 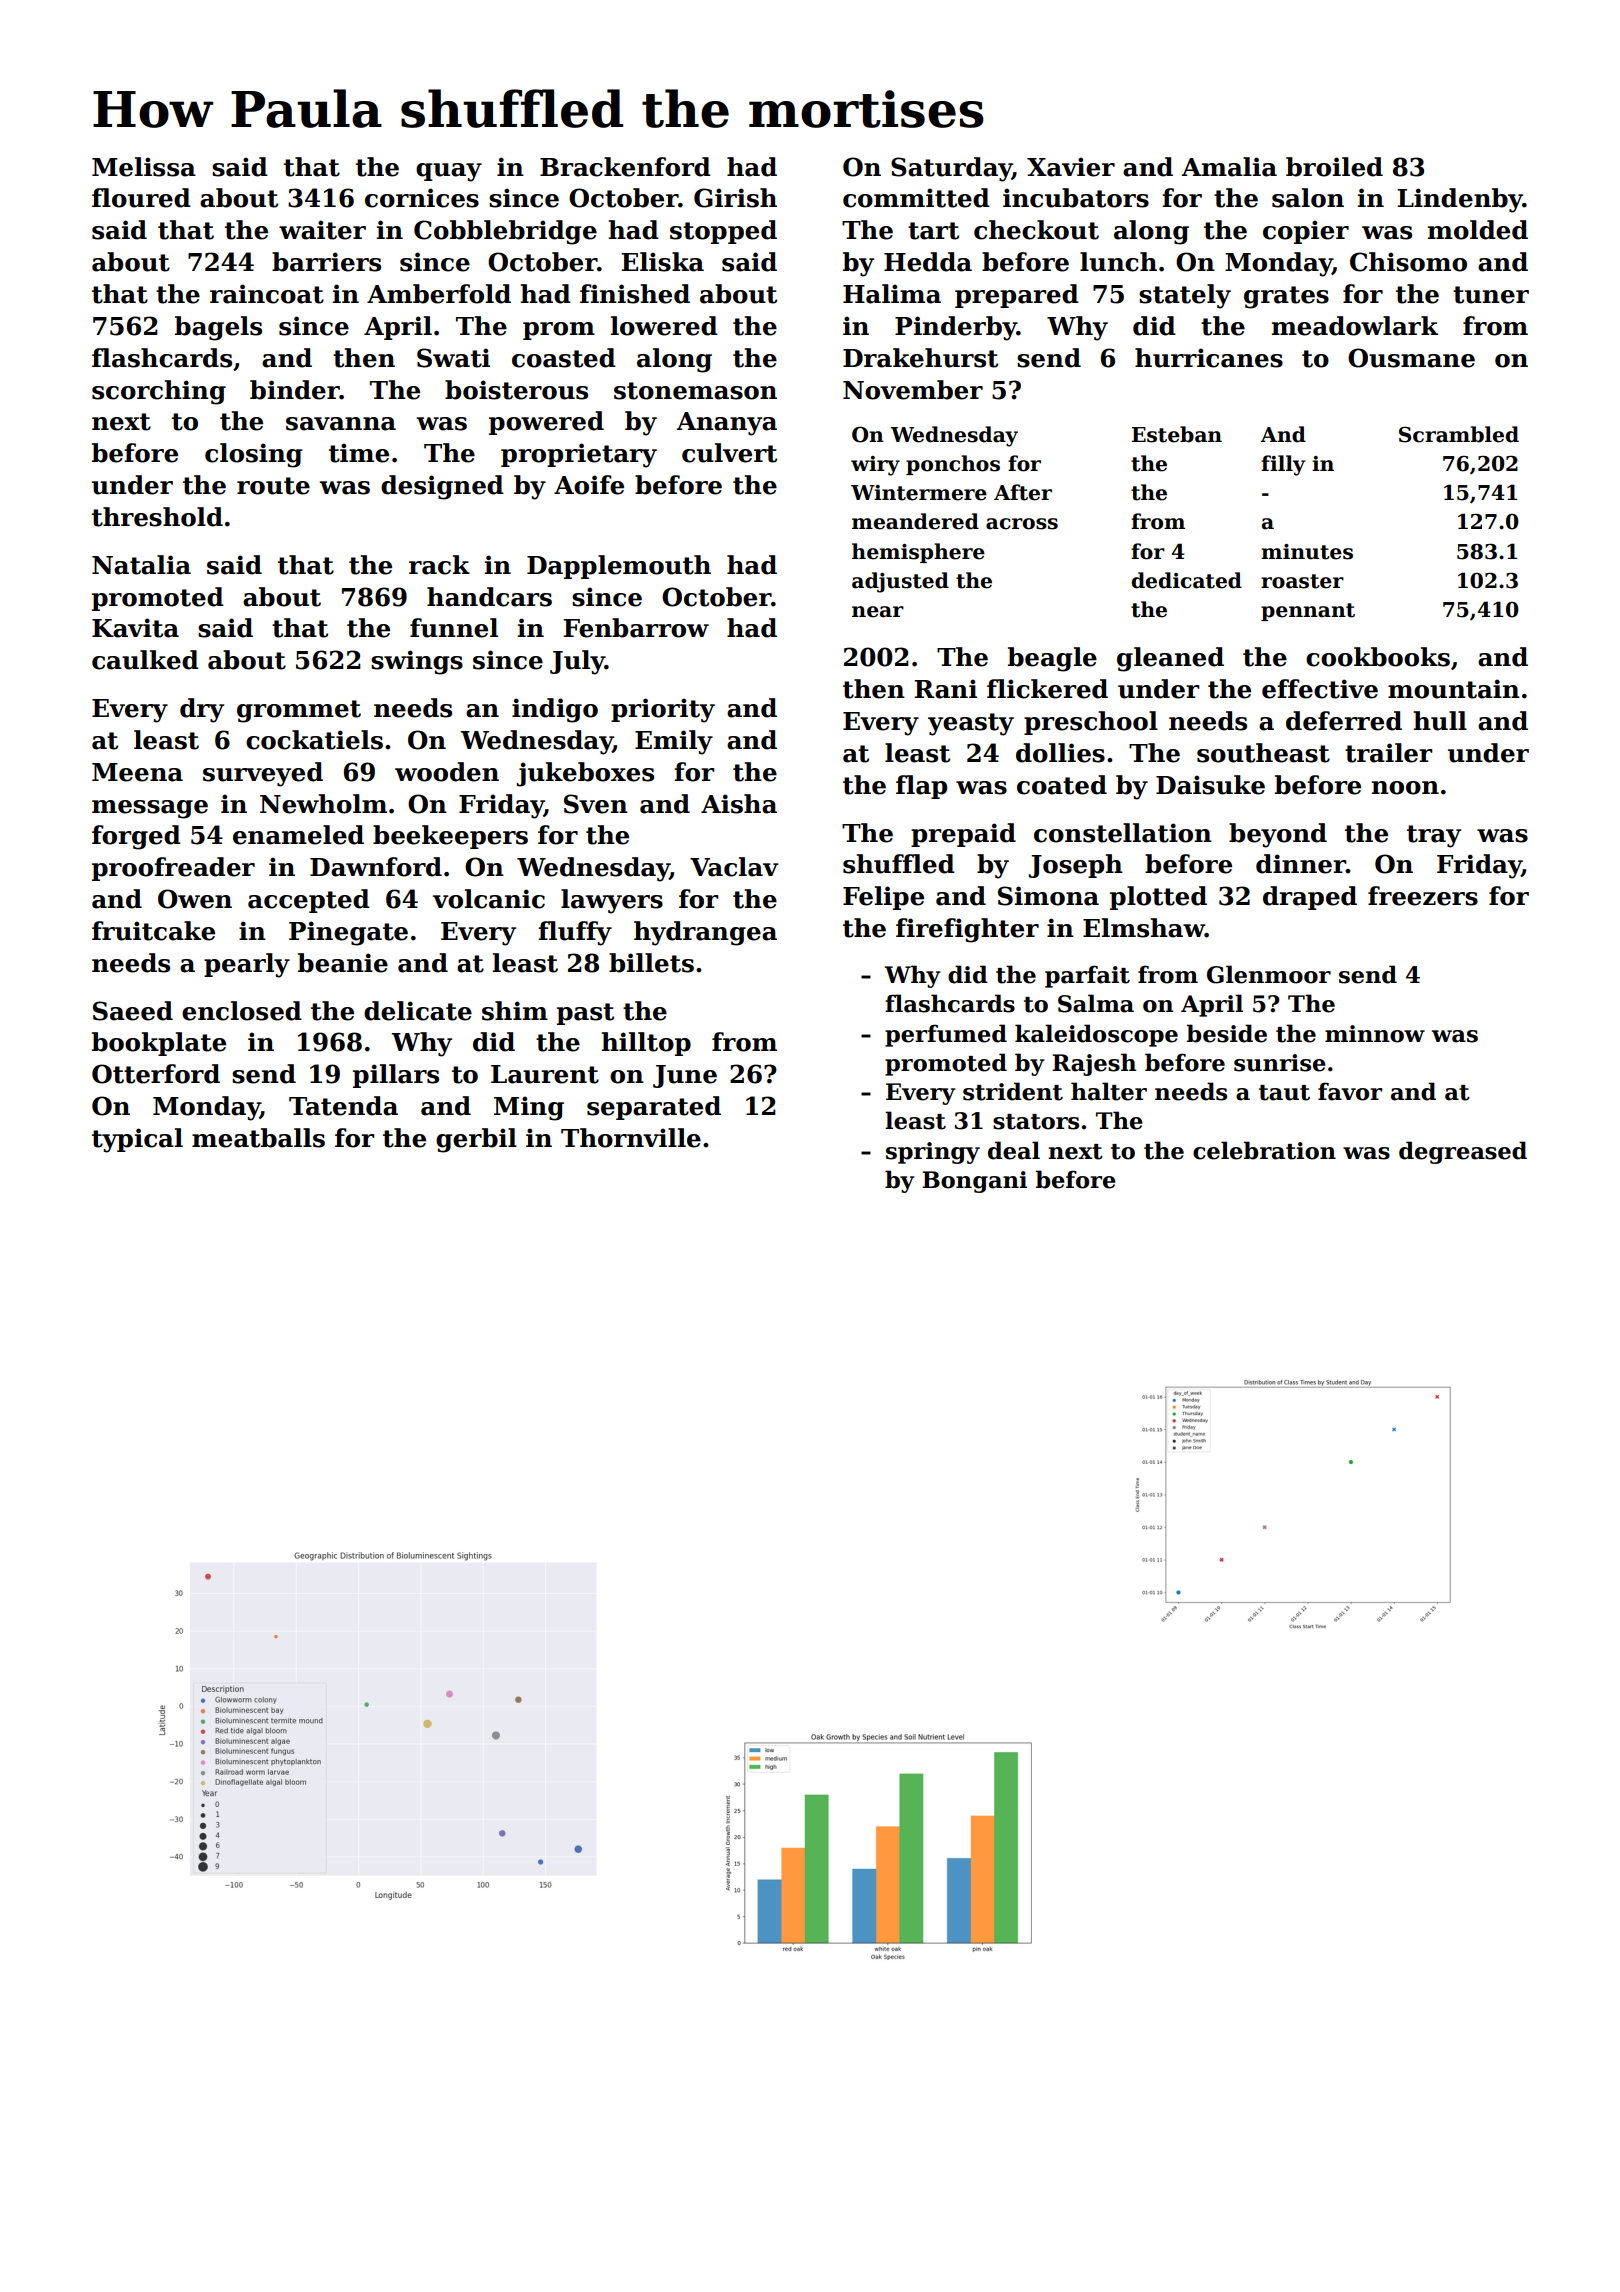 What do you see at coordinates (735, 198) in the screenshot?
I see `Girish` at bounding box center [735, 198].
